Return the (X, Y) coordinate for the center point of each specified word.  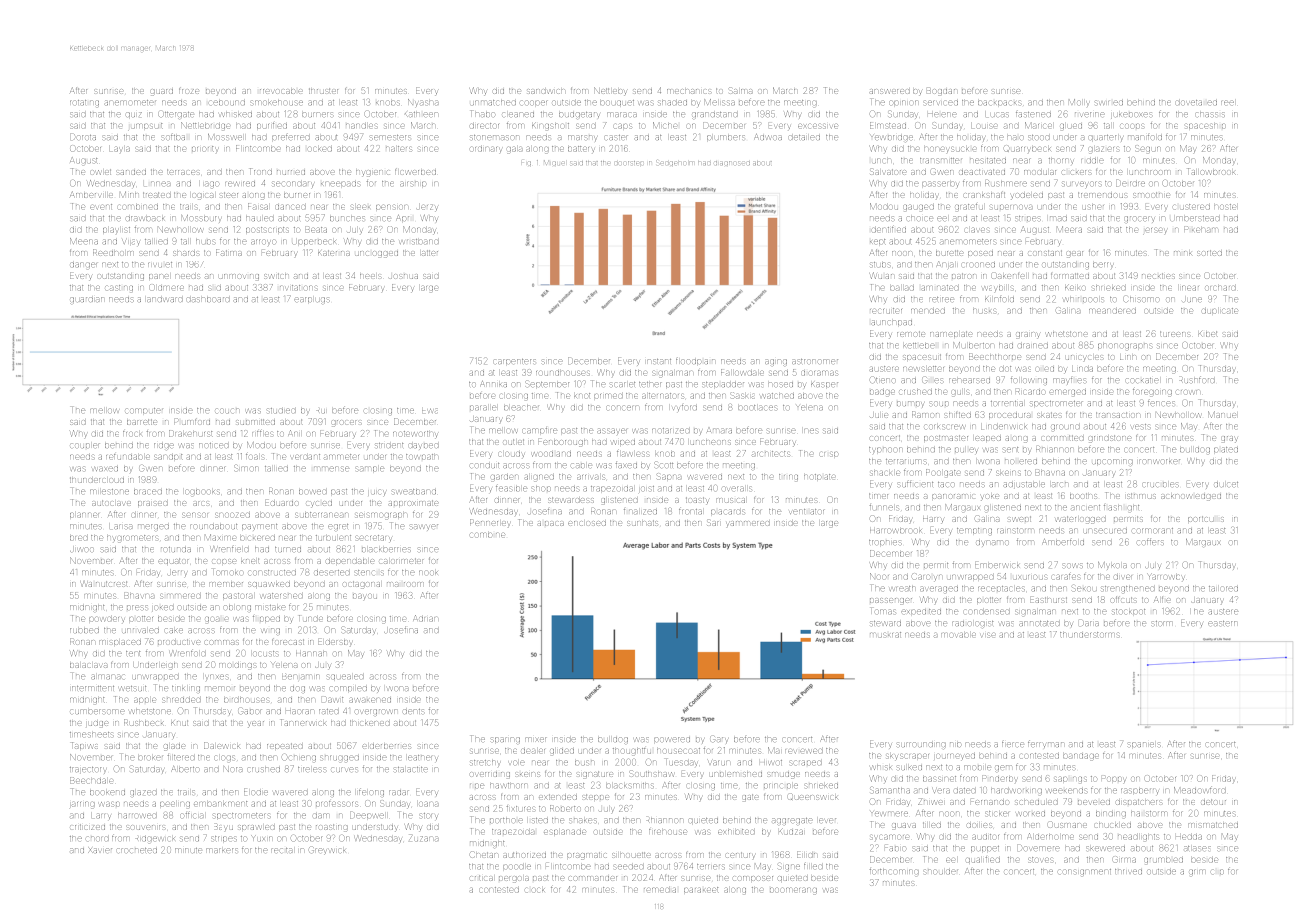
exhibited (736, 832)
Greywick (327, 851)
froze (189, 91)
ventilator (807, 511)
